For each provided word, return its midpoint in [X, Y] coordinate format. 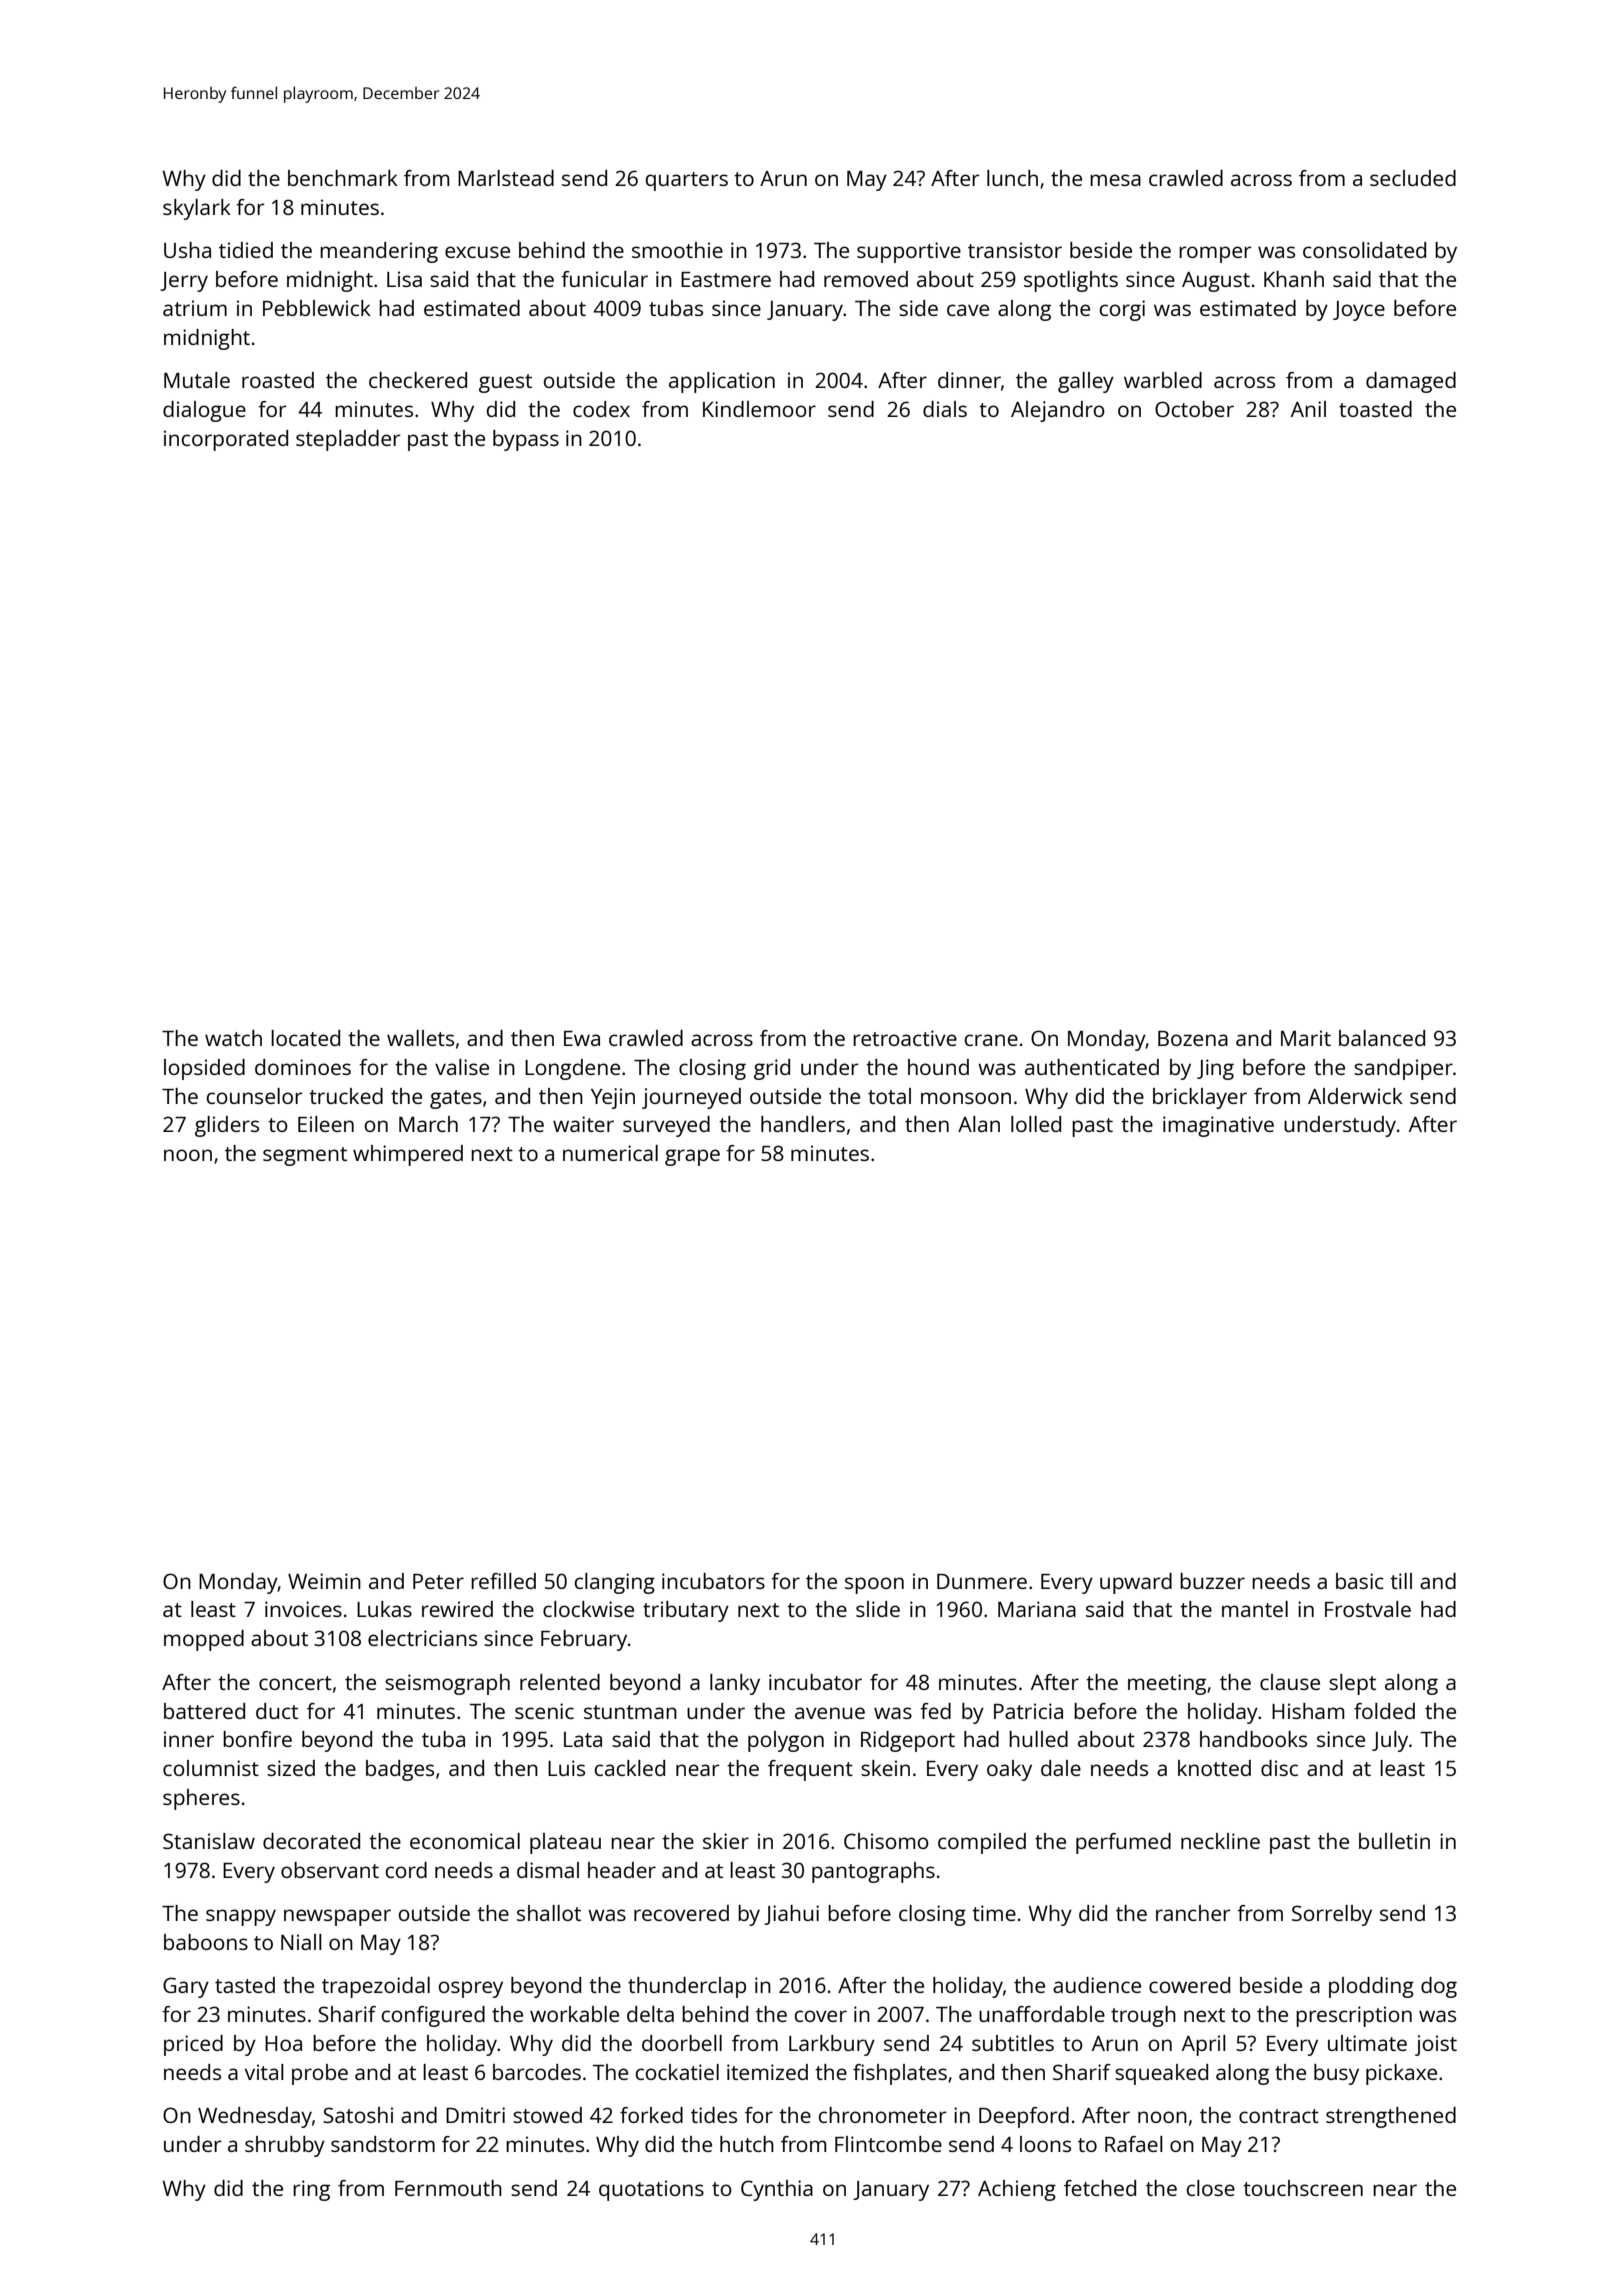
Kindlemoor [759, 409]
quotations [651, 2190]
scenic [544, 1711]
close [1211, 2188]
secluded [1413, 178]
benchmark [343, 178]
